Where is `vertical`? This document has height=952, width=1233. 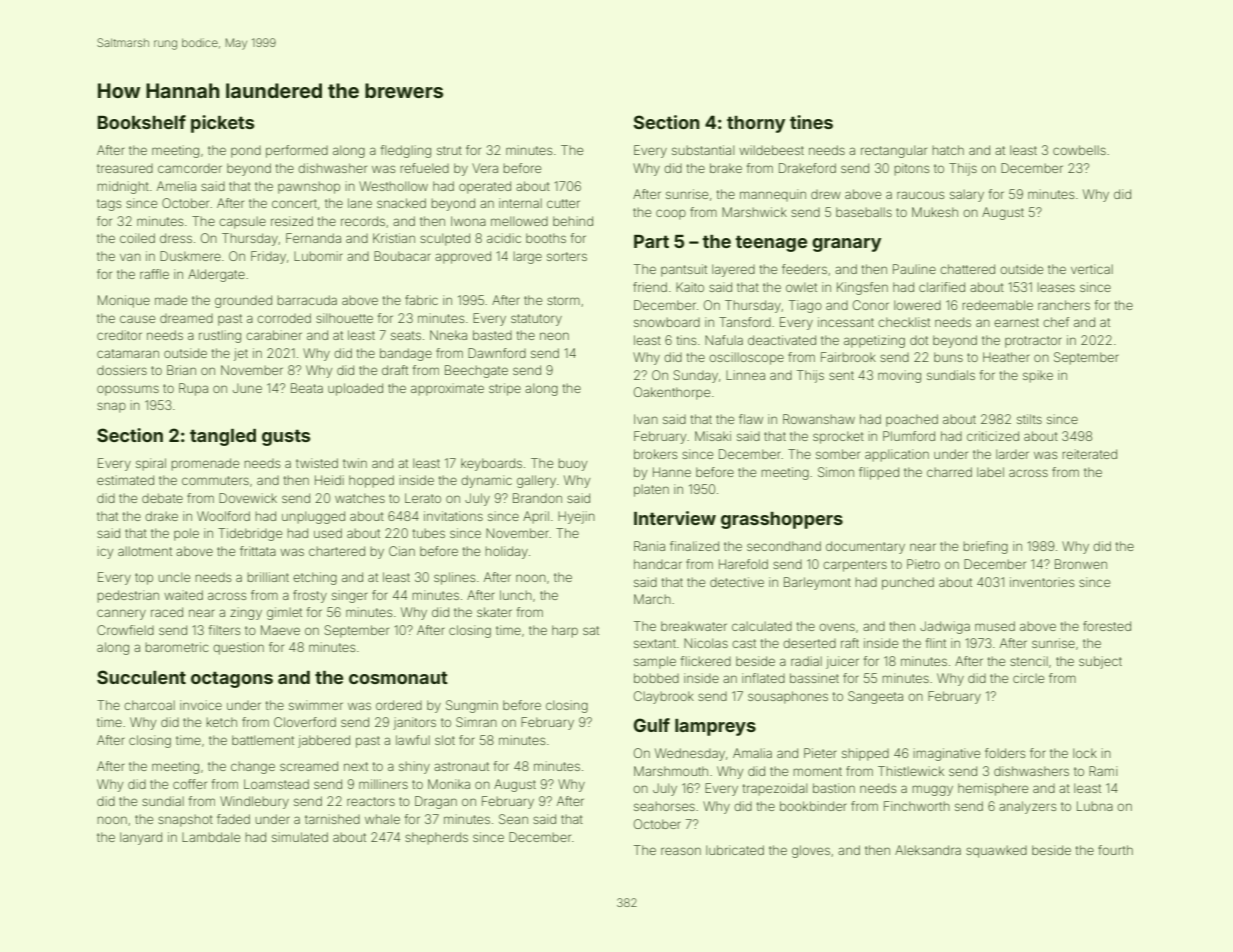 vertical is located at coordinates (1092, 269).
